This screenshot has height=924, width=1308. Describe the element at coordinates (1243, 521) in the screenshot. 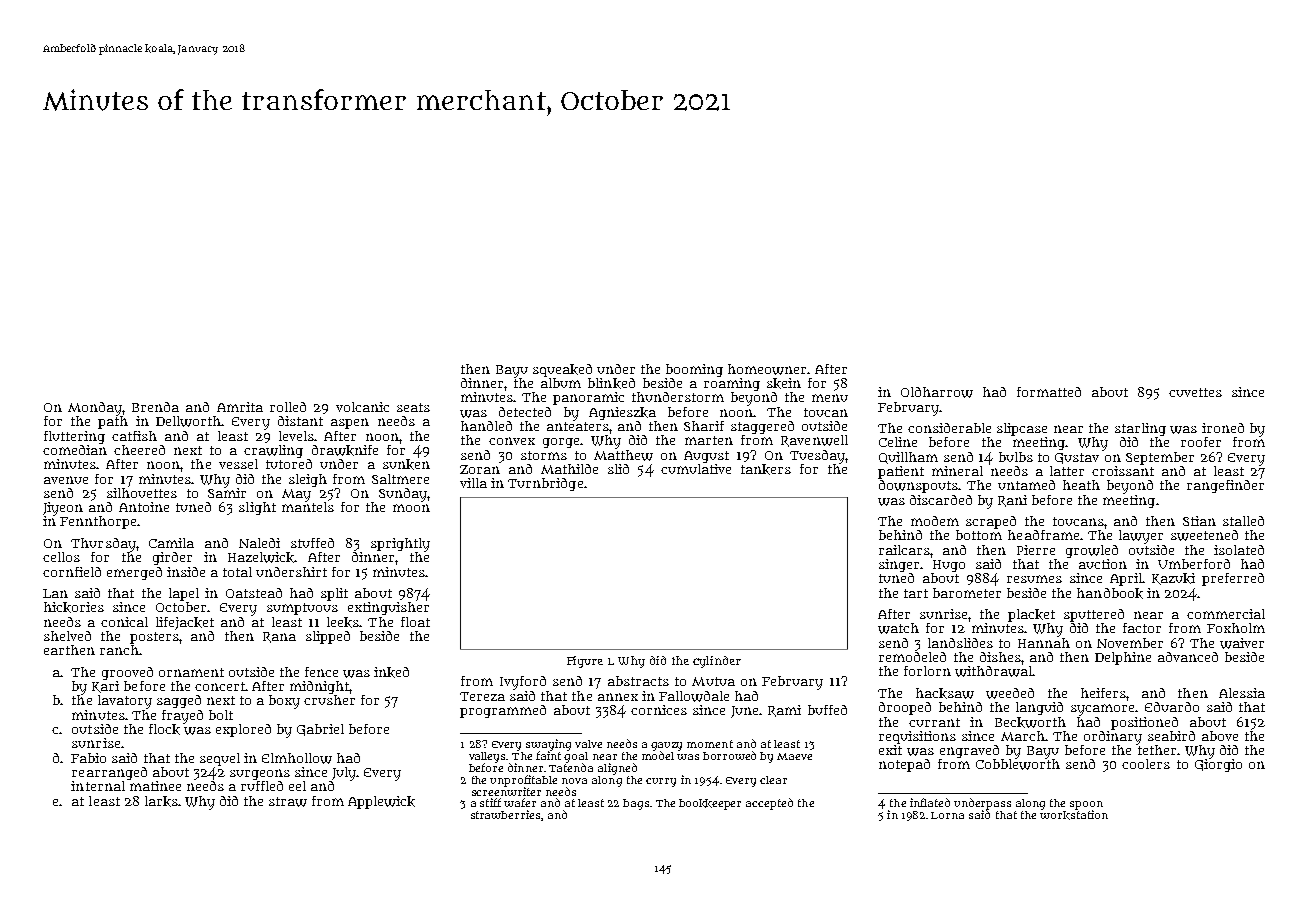

I see `stalled` at that location.
